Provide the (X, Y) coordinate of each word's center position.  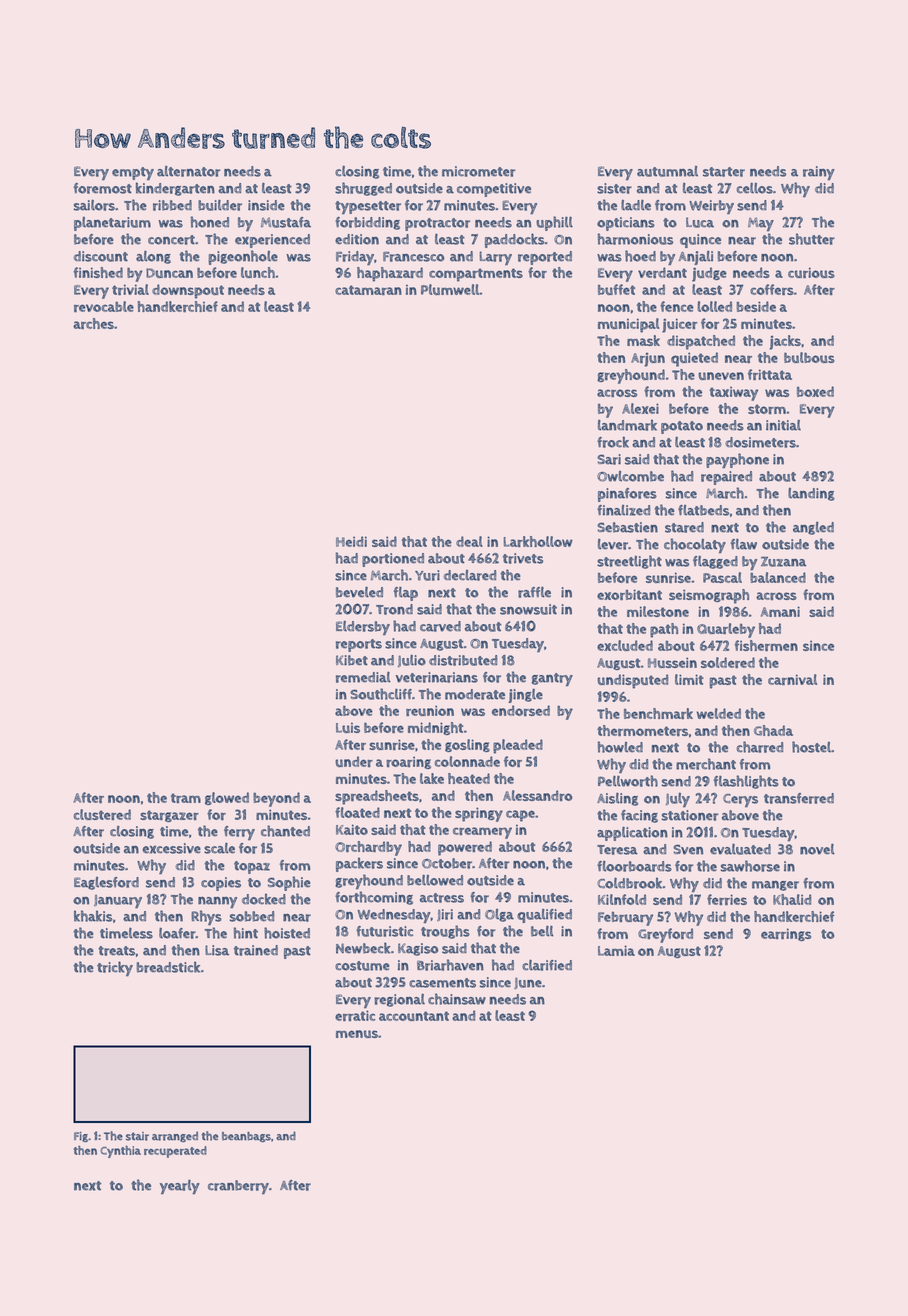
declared (470, 575)
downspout (188, 291)
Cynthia (120, 1152)
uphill (554, 223)
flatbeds (703, 510)
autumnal (667, 171)
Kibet (352, 660)
